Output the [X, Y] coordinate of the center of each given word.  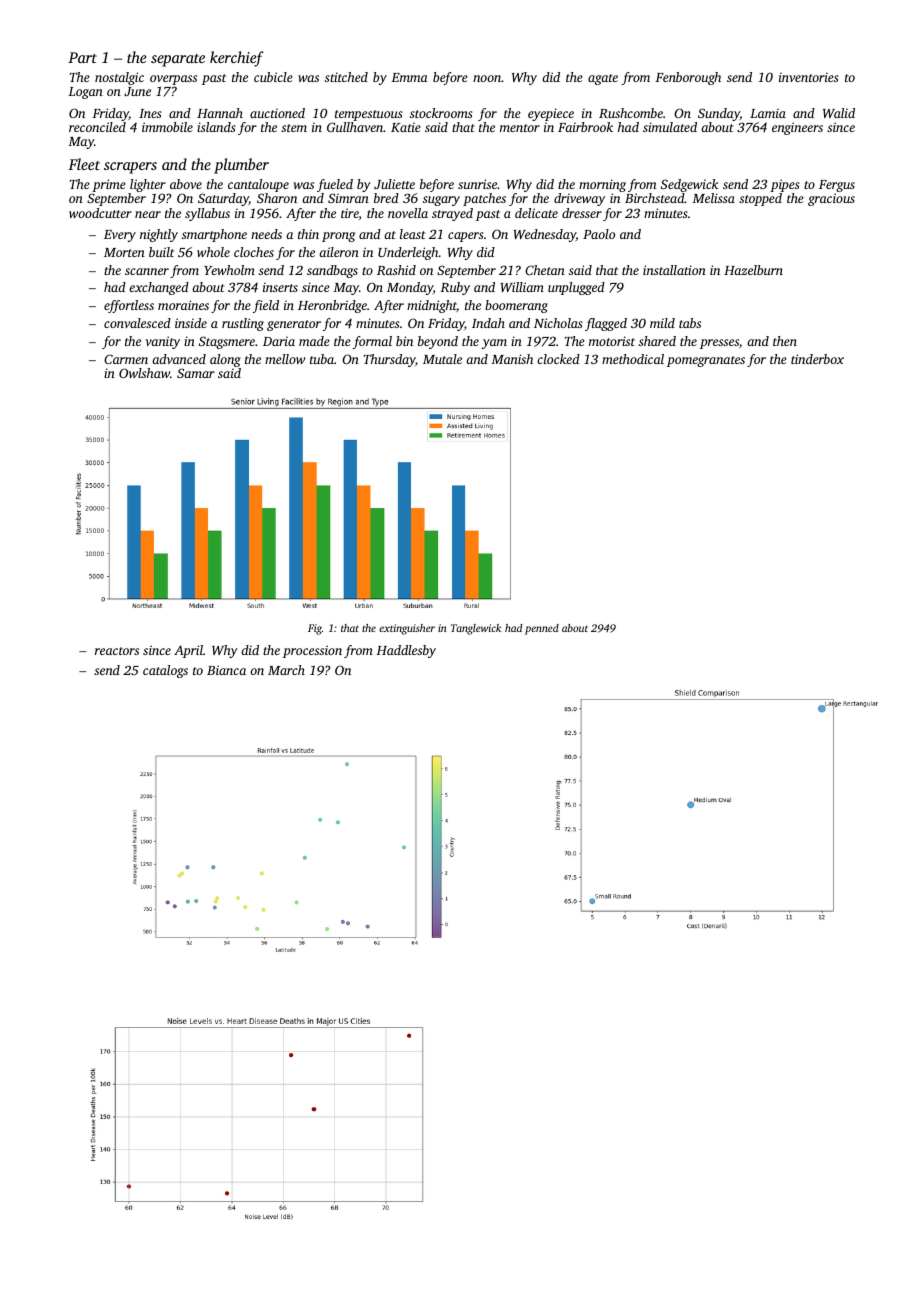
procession [312, 651]
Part [82, 57]
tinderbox [817, 359]
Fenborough [688, 78]
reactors [117, 651]
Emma [409, 77]
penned [542, 629]
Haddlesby [406, 651]
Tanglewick [476, 629]
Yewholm [229, 270]
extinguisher [407, 629]
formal [372, 342]
